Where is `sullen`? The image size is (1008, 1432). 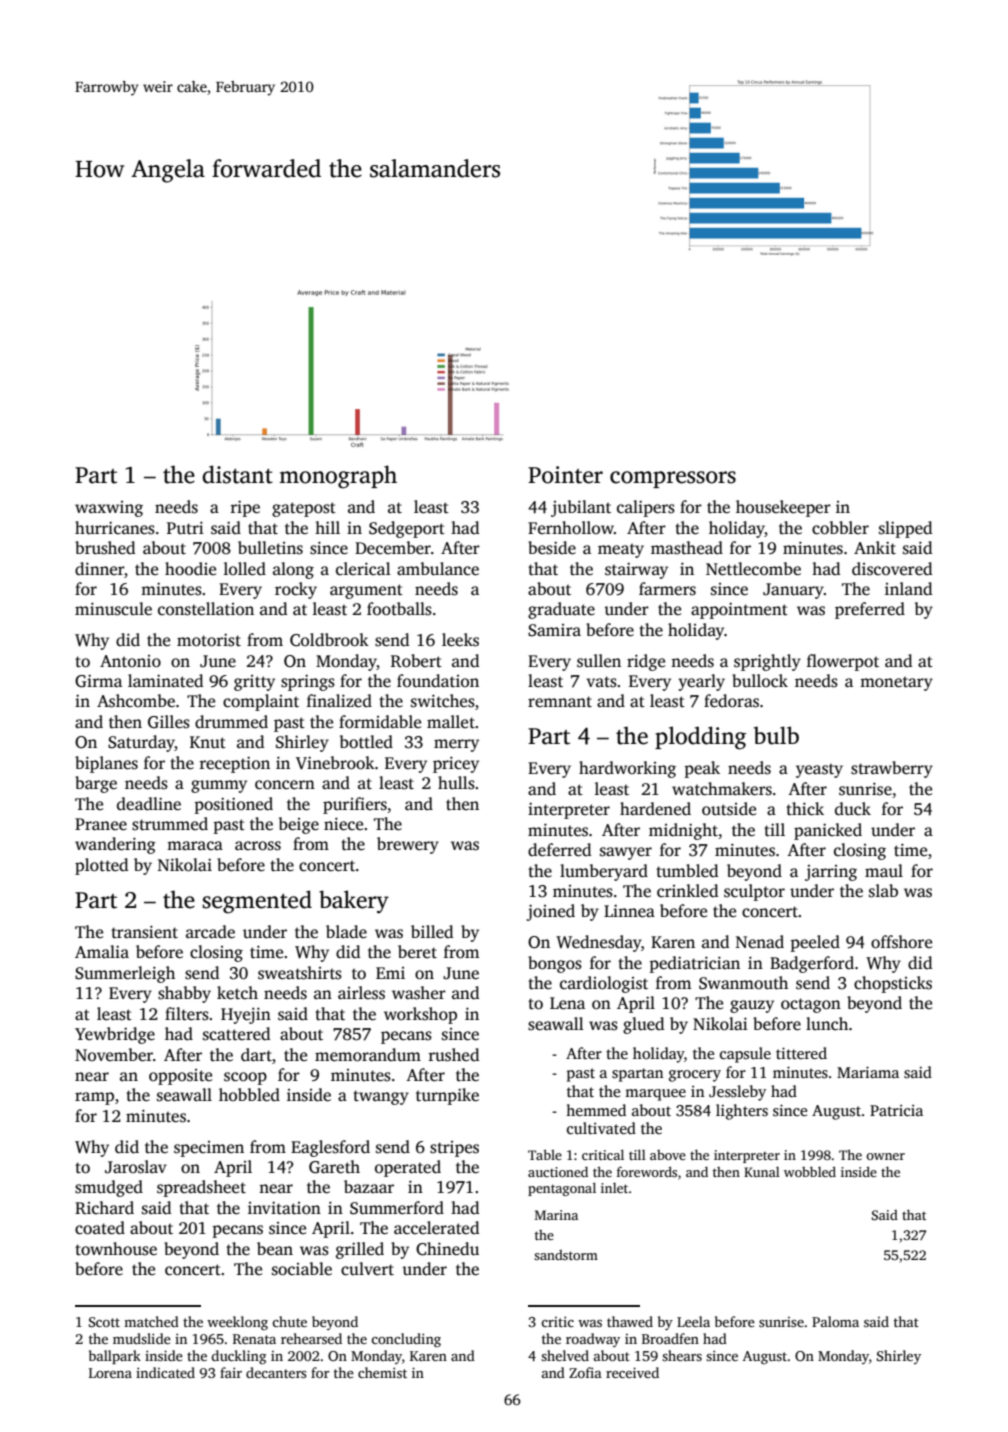
sullen is located at coordinates (599, 661).
